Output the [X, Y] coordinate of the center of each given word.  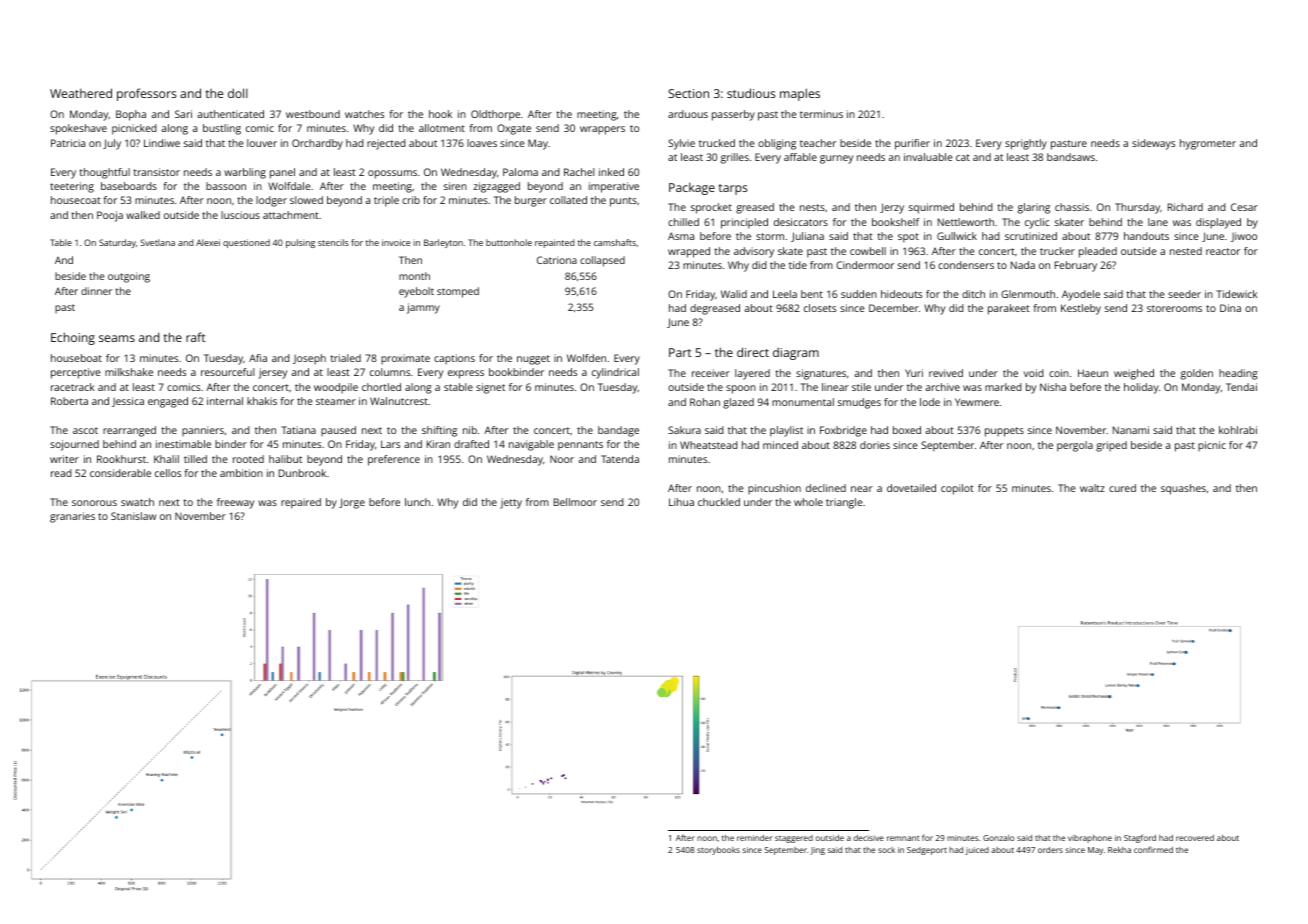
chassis [1072, 207]
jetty [511, 503]
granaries [72, 517]
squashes [1183, 489]
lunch [417, 502]
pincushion [774, 489]
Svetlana [158, 242]
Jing [817, 851]
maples [800, 94]
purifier [912, 144]
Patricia [68, 143]
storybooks [718, 851]
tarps [733, 189]
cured [1122, 488]
